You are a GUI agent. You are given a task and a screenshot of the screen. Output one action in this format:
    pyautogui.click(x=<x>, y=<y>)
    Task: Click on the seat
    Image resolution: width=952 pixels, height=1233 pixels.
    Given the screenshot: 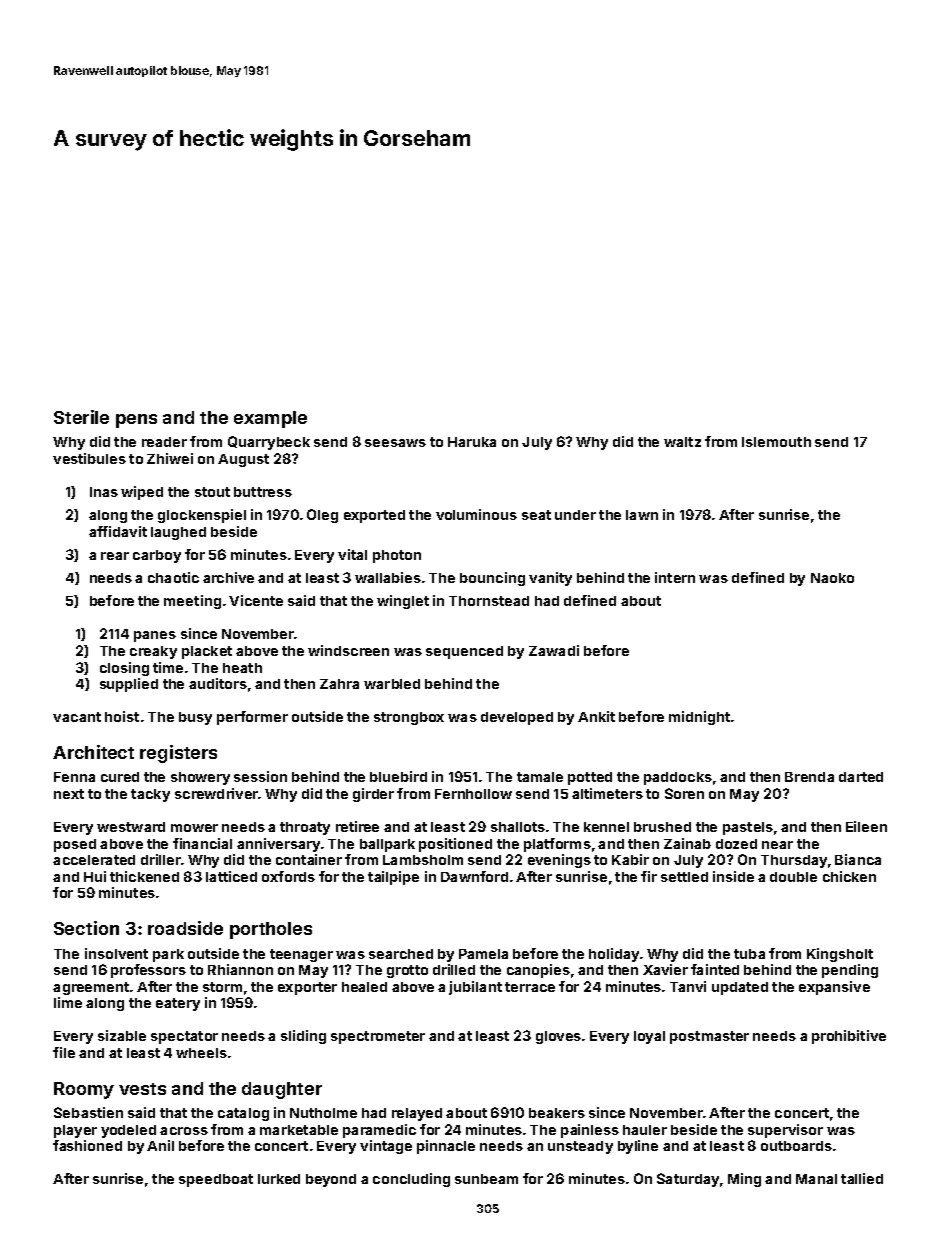 What is the action you would take?
    pyautogui.click(x=536, y=515)
